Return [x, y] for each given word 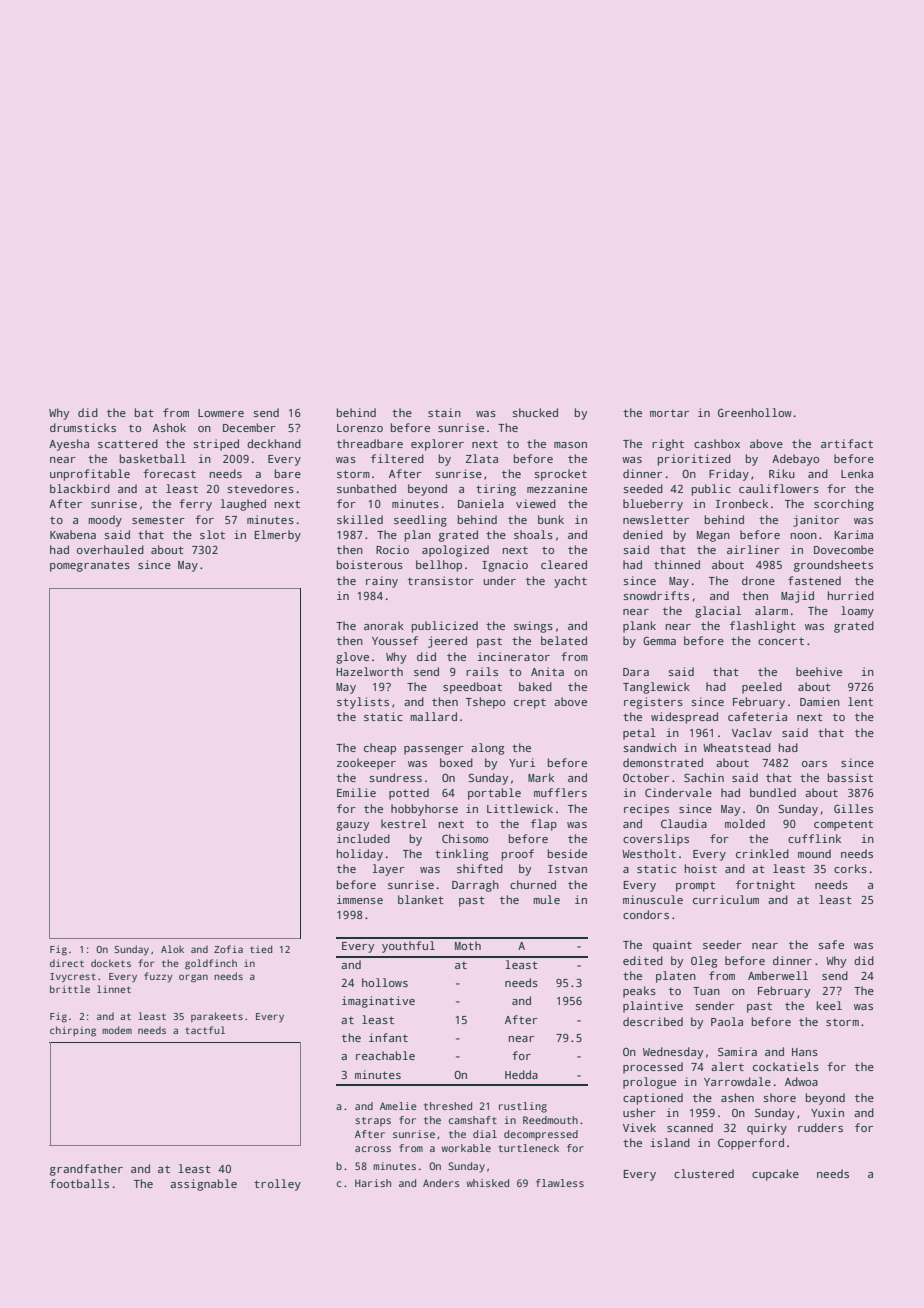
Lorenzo [360, 428]
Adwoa [801, 1081]
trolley [277, 1185]
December [249, 427]
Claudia [684, 823]
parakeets [217, 1017]
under [500, 580]
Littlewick [520, 808]
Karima [853, 534]
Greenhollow [755, 412]
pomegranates [90, 566]
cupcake [775, 1175]
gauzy [352, 826]
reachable [385, 1055]
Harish [373, 1183]
